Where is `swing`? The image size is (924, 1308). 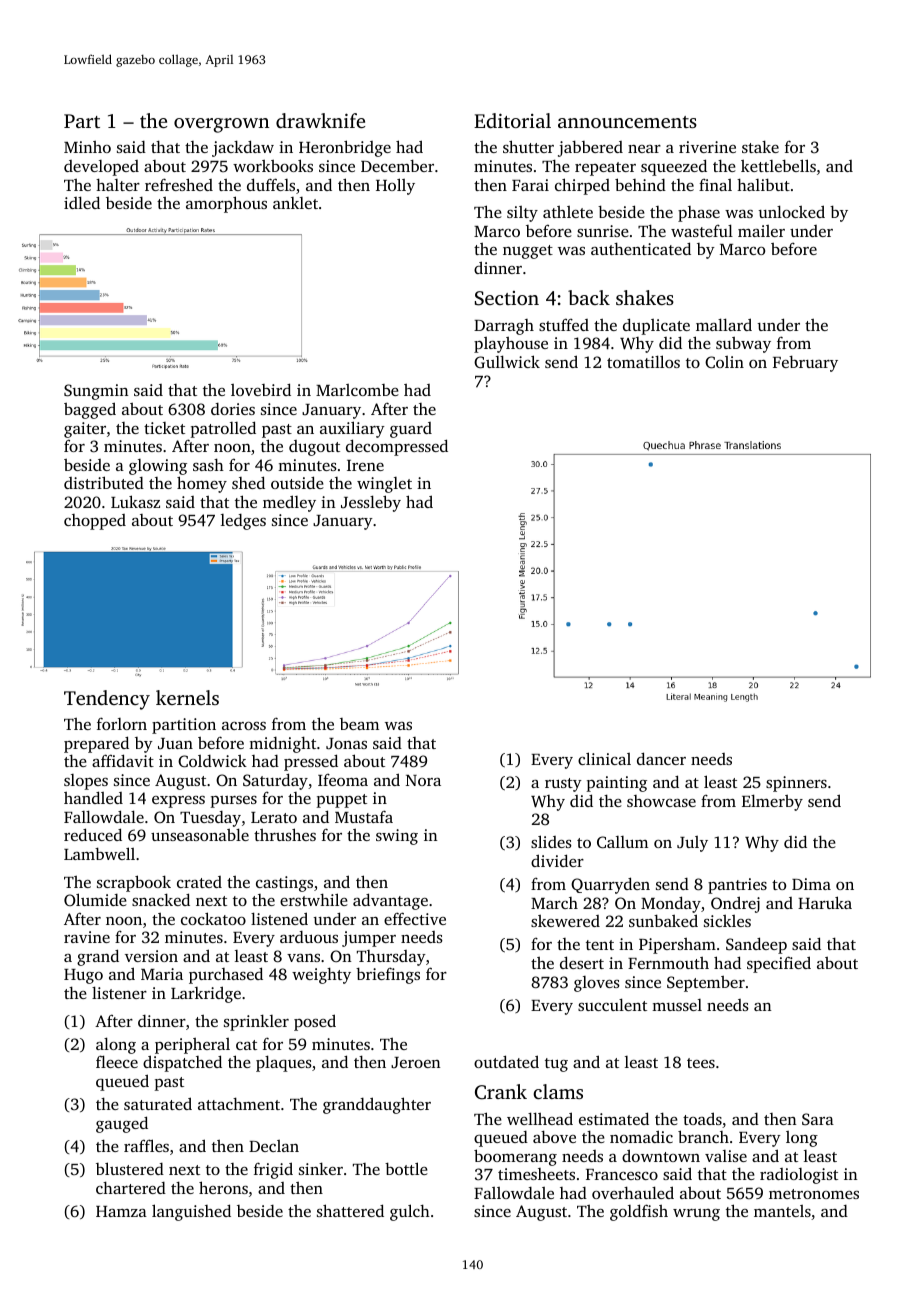 swing is located at coordinates (397, 837).
